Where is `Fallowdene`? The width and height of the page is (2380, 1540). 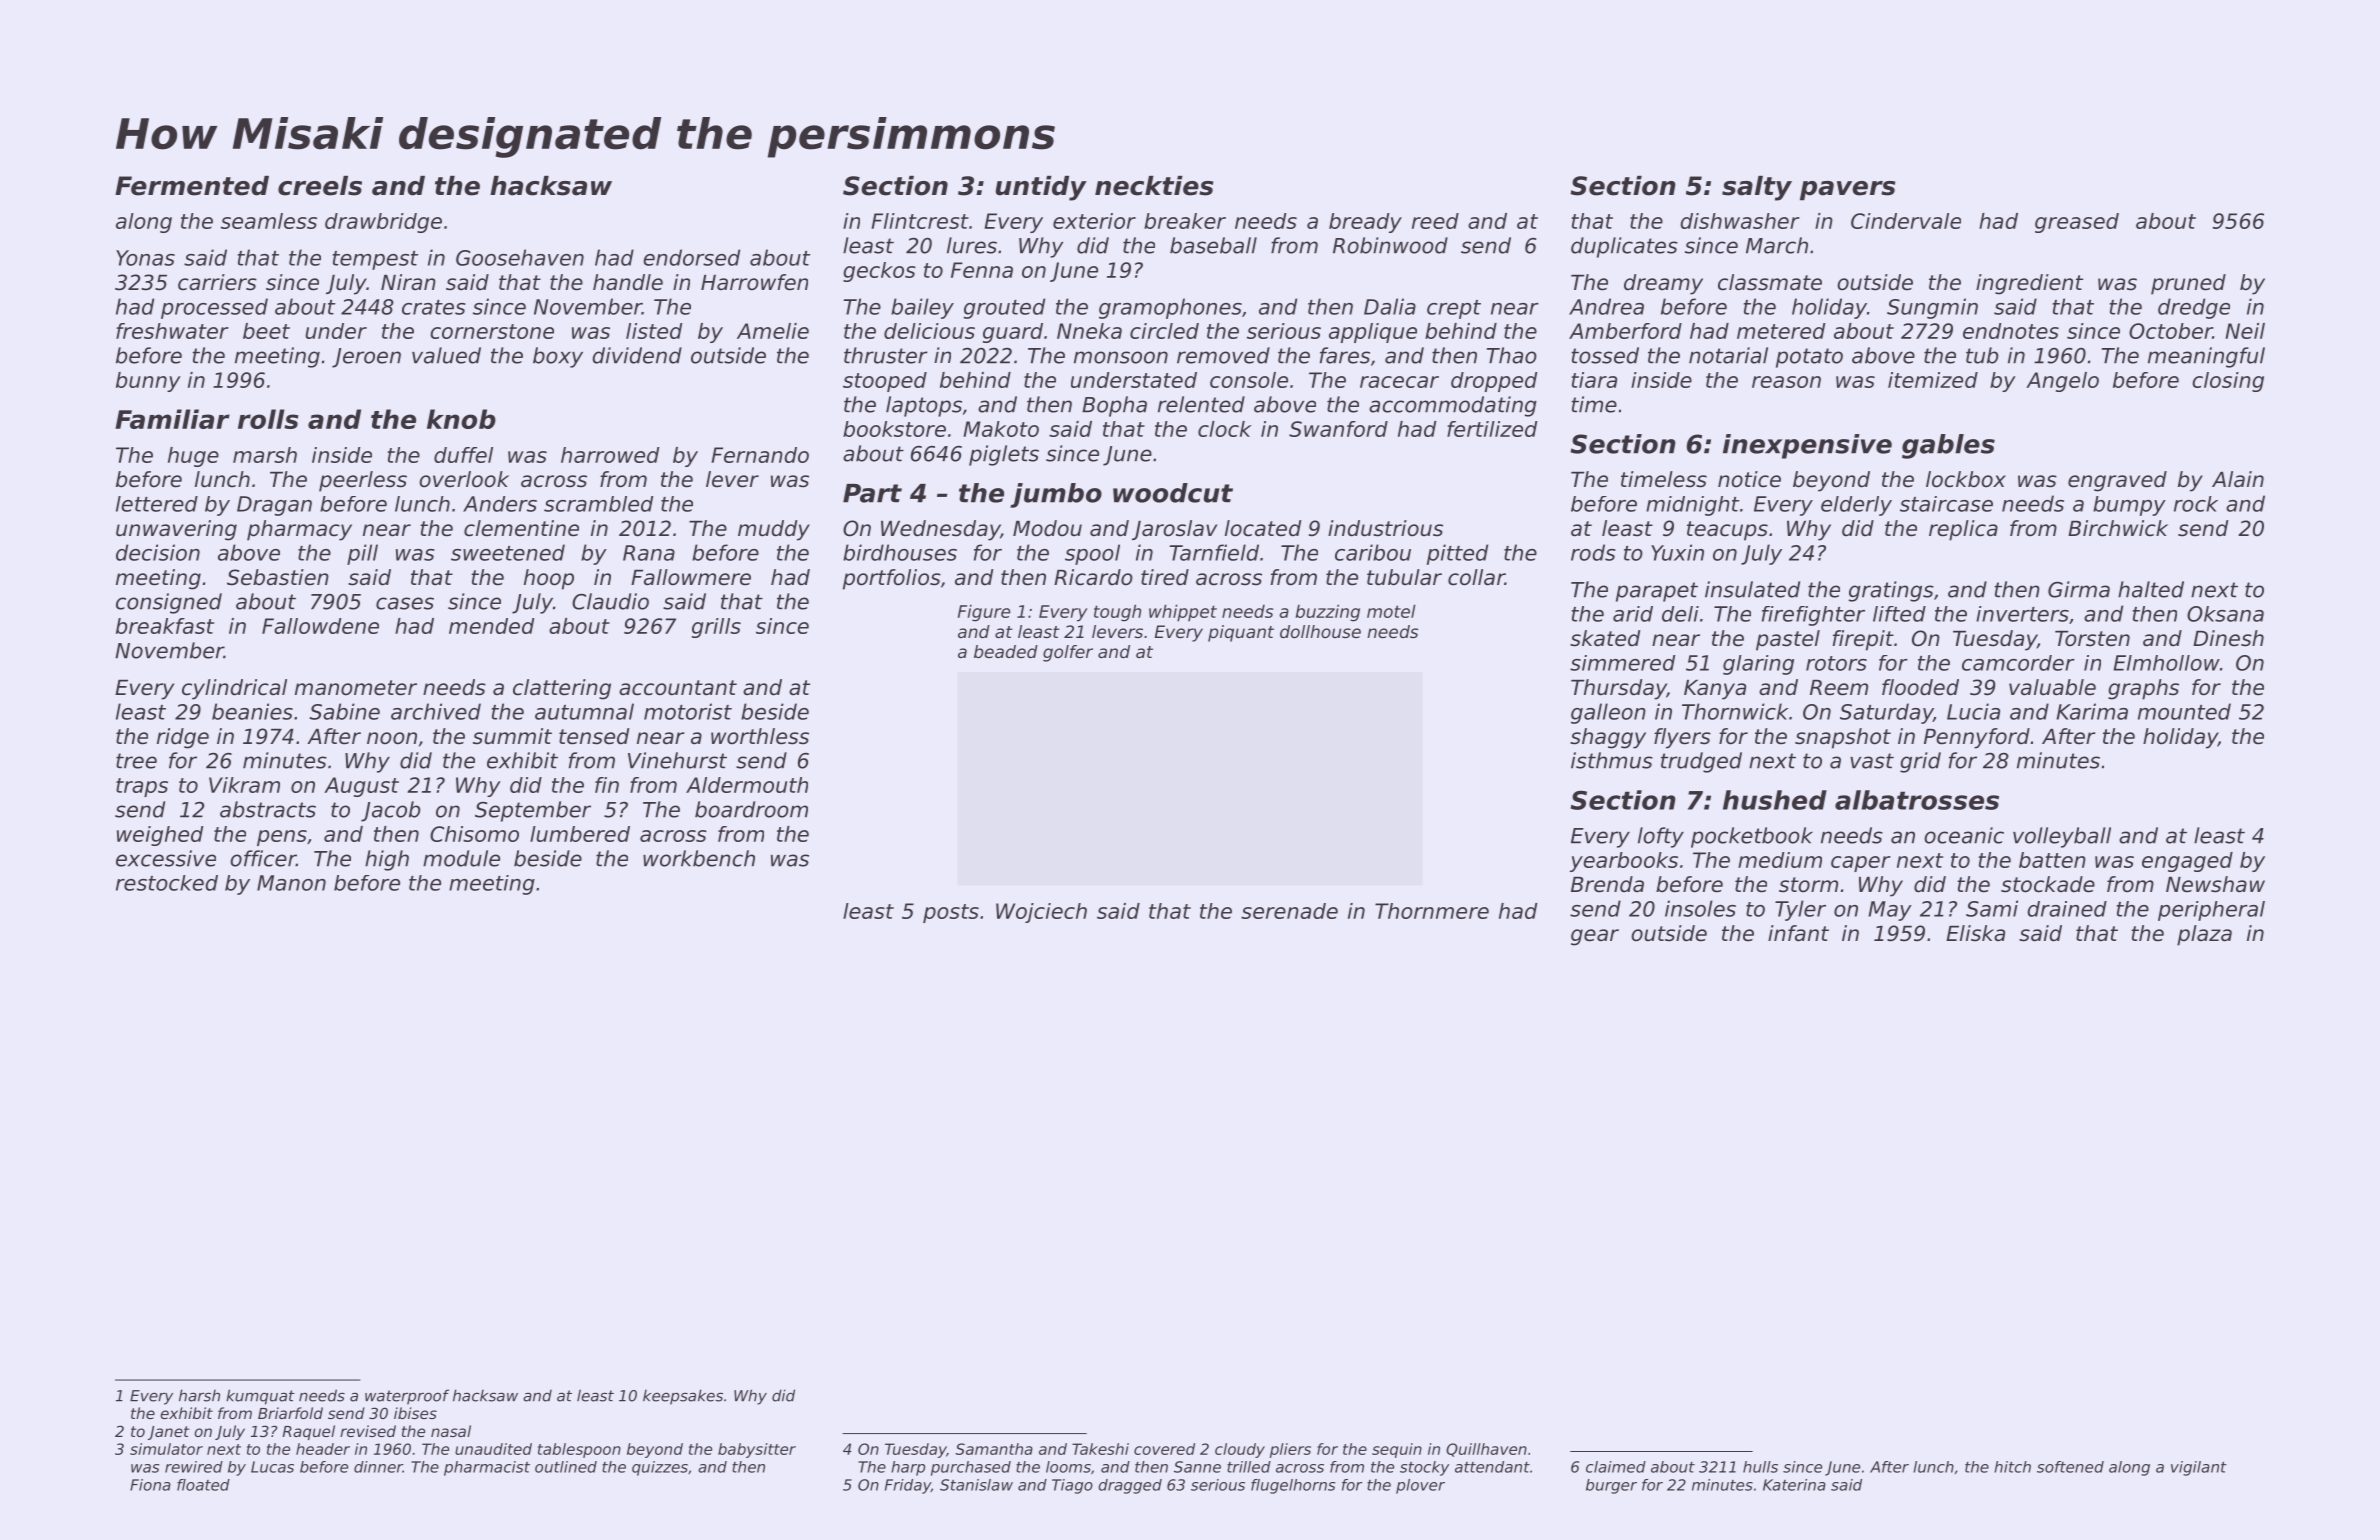 Fallowdene is located at coordinates (320, 626).
